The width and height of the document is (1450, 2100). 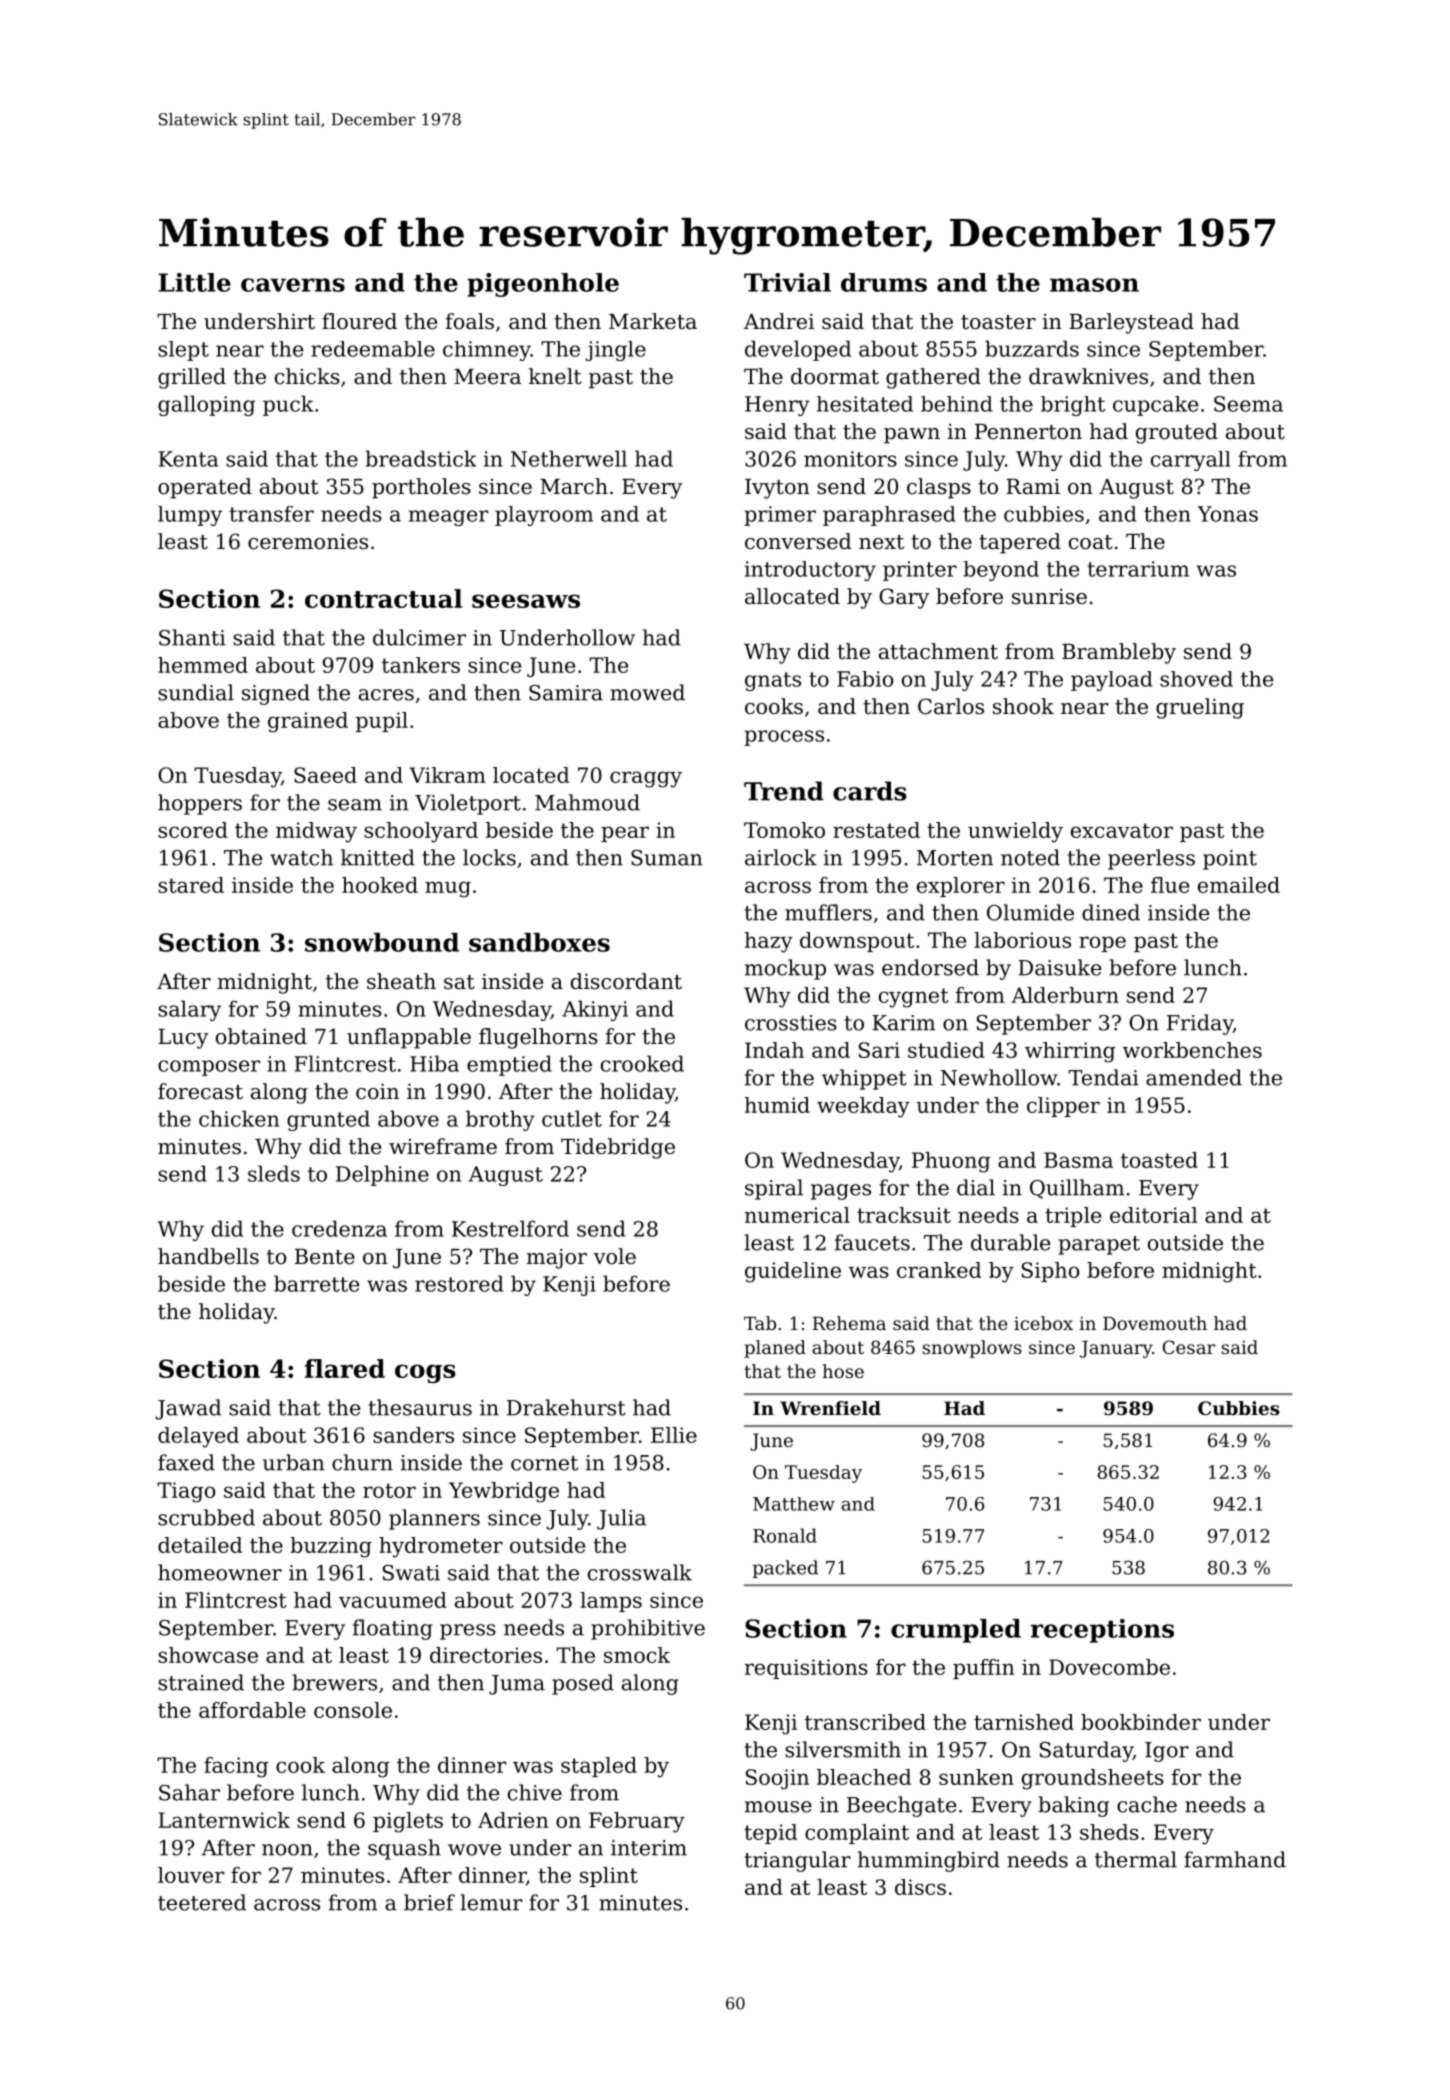 What do you see at coordinates (469, 321) in the document?
I see `foals` at bounding box center [469, 321].
